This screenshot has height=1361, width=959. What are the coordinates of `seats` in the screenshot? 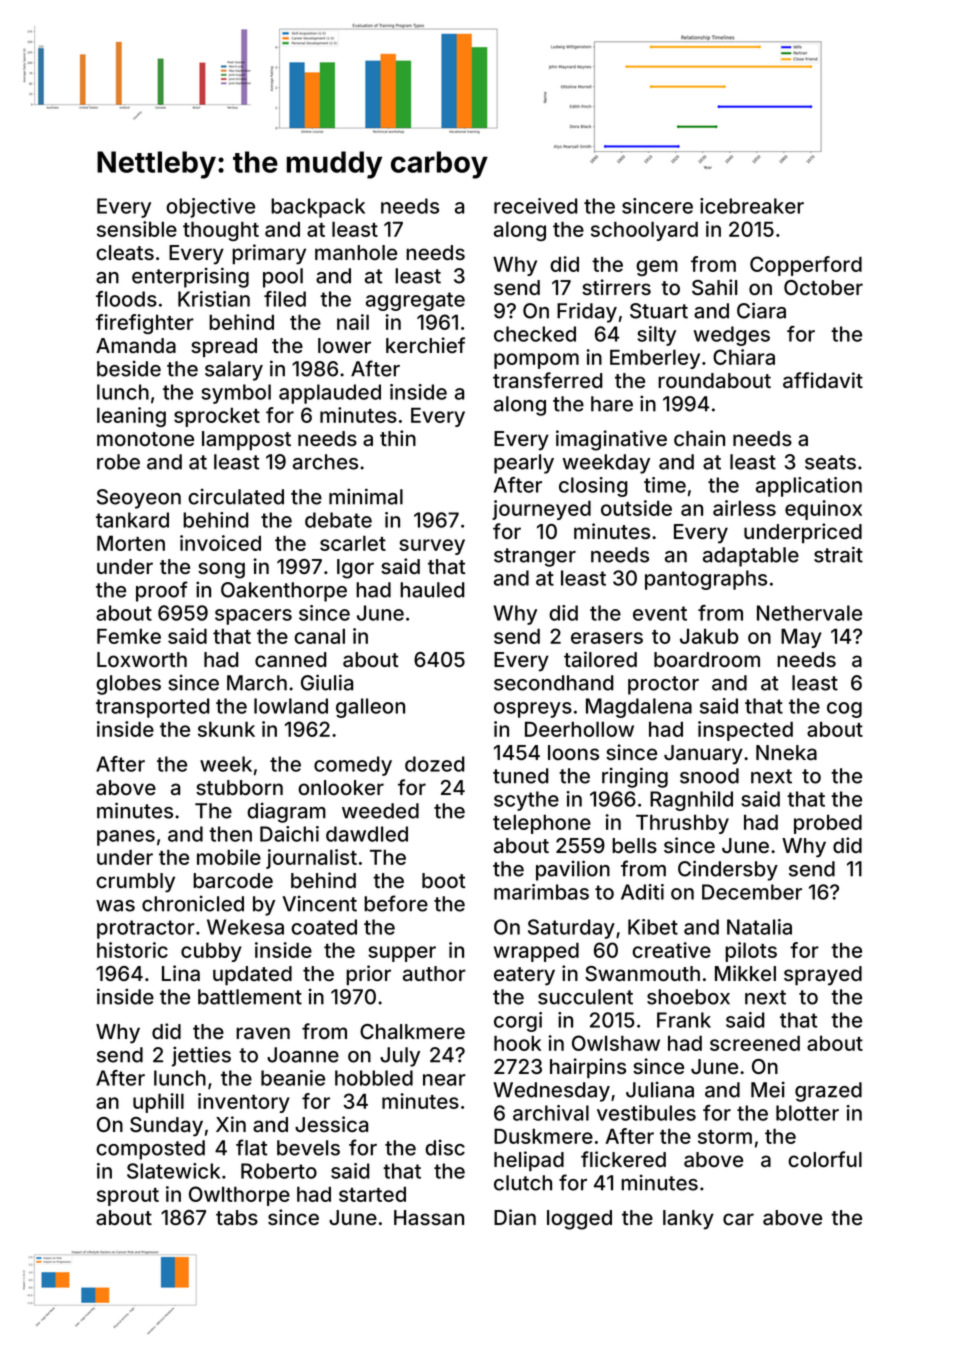 It's located at (830, 462).
